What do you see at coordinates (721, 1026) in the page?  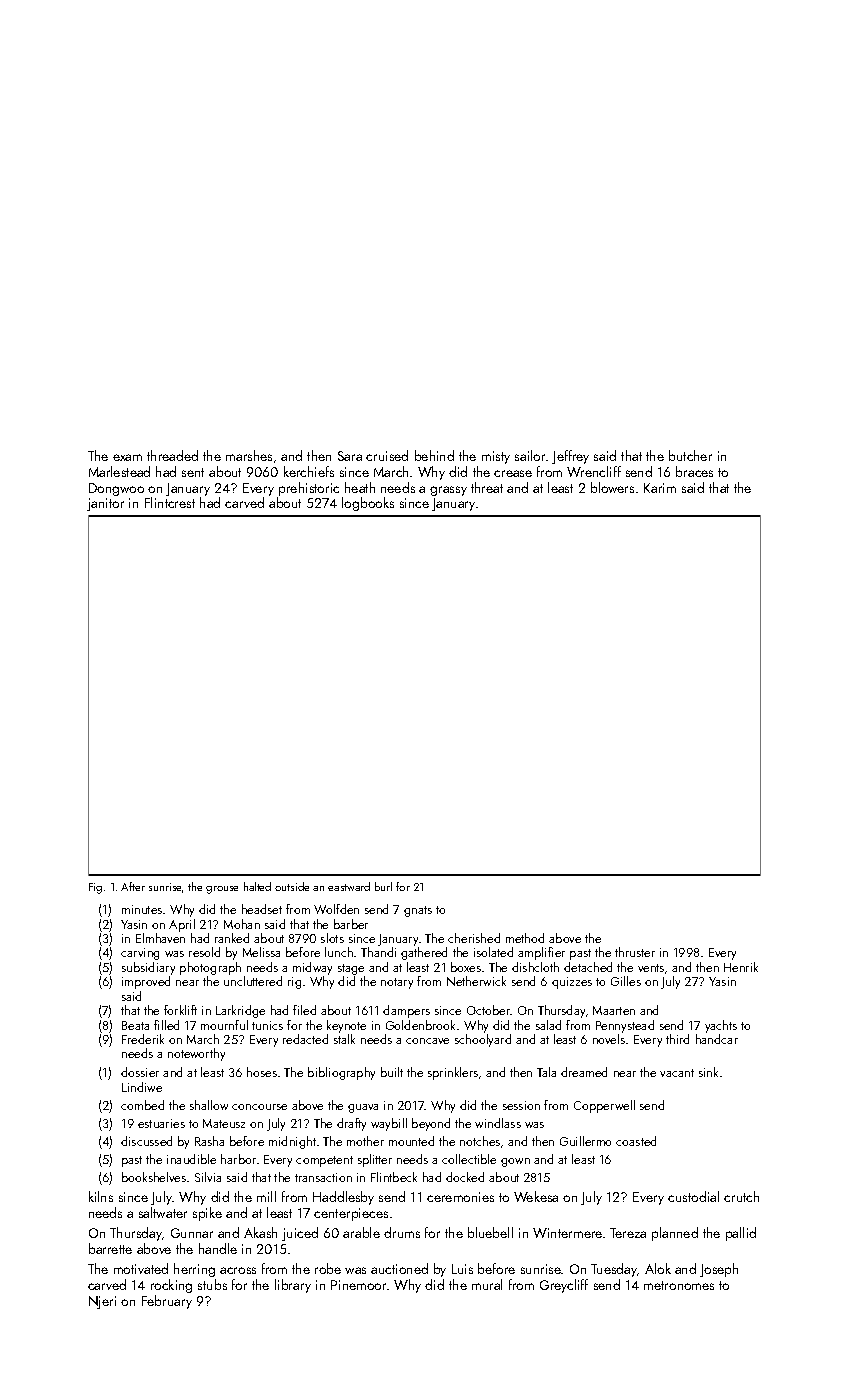 I see `yachts` at bounding box center [721, 1026].
